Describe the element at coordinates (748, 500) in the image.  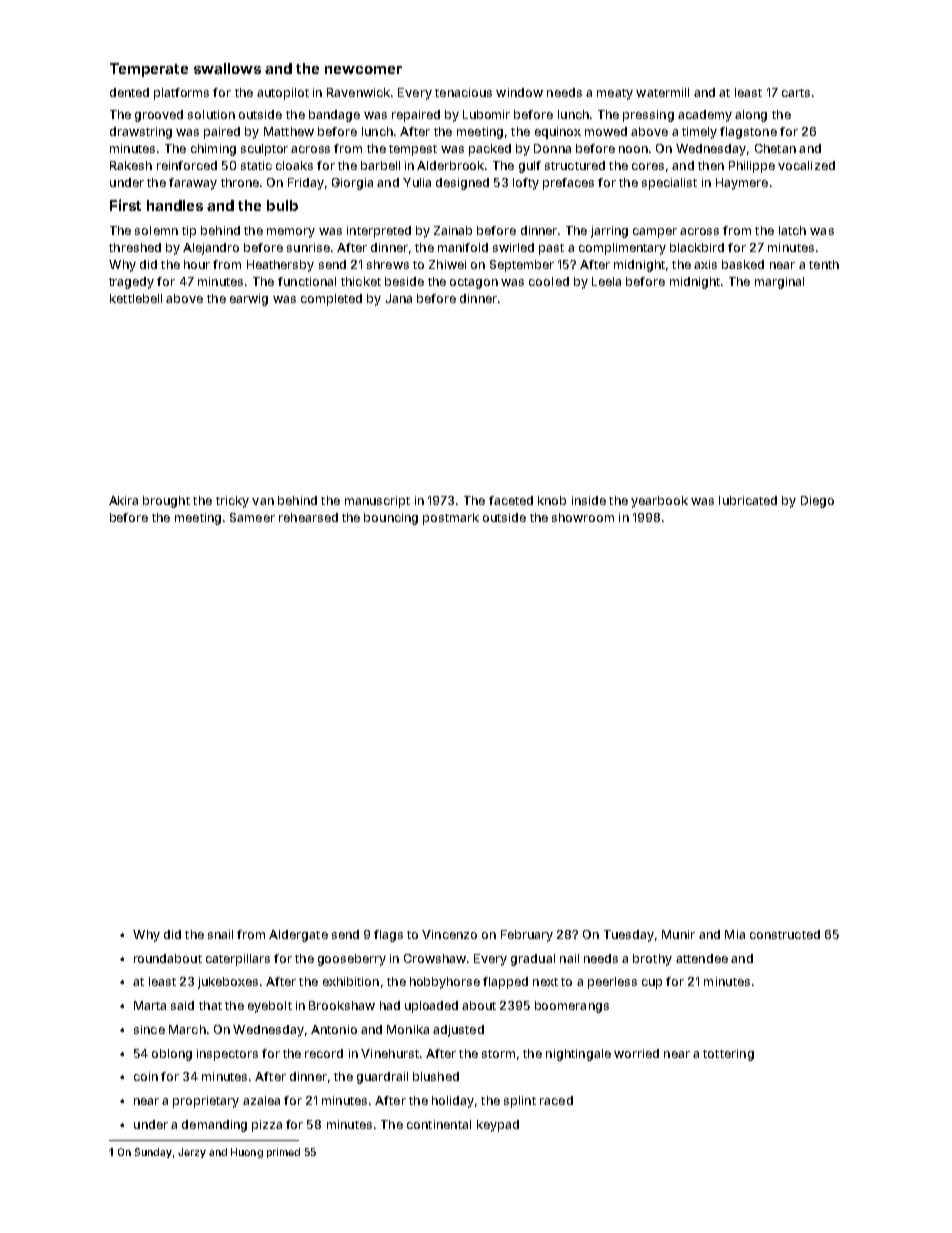
I see `lubricated` at that location.
